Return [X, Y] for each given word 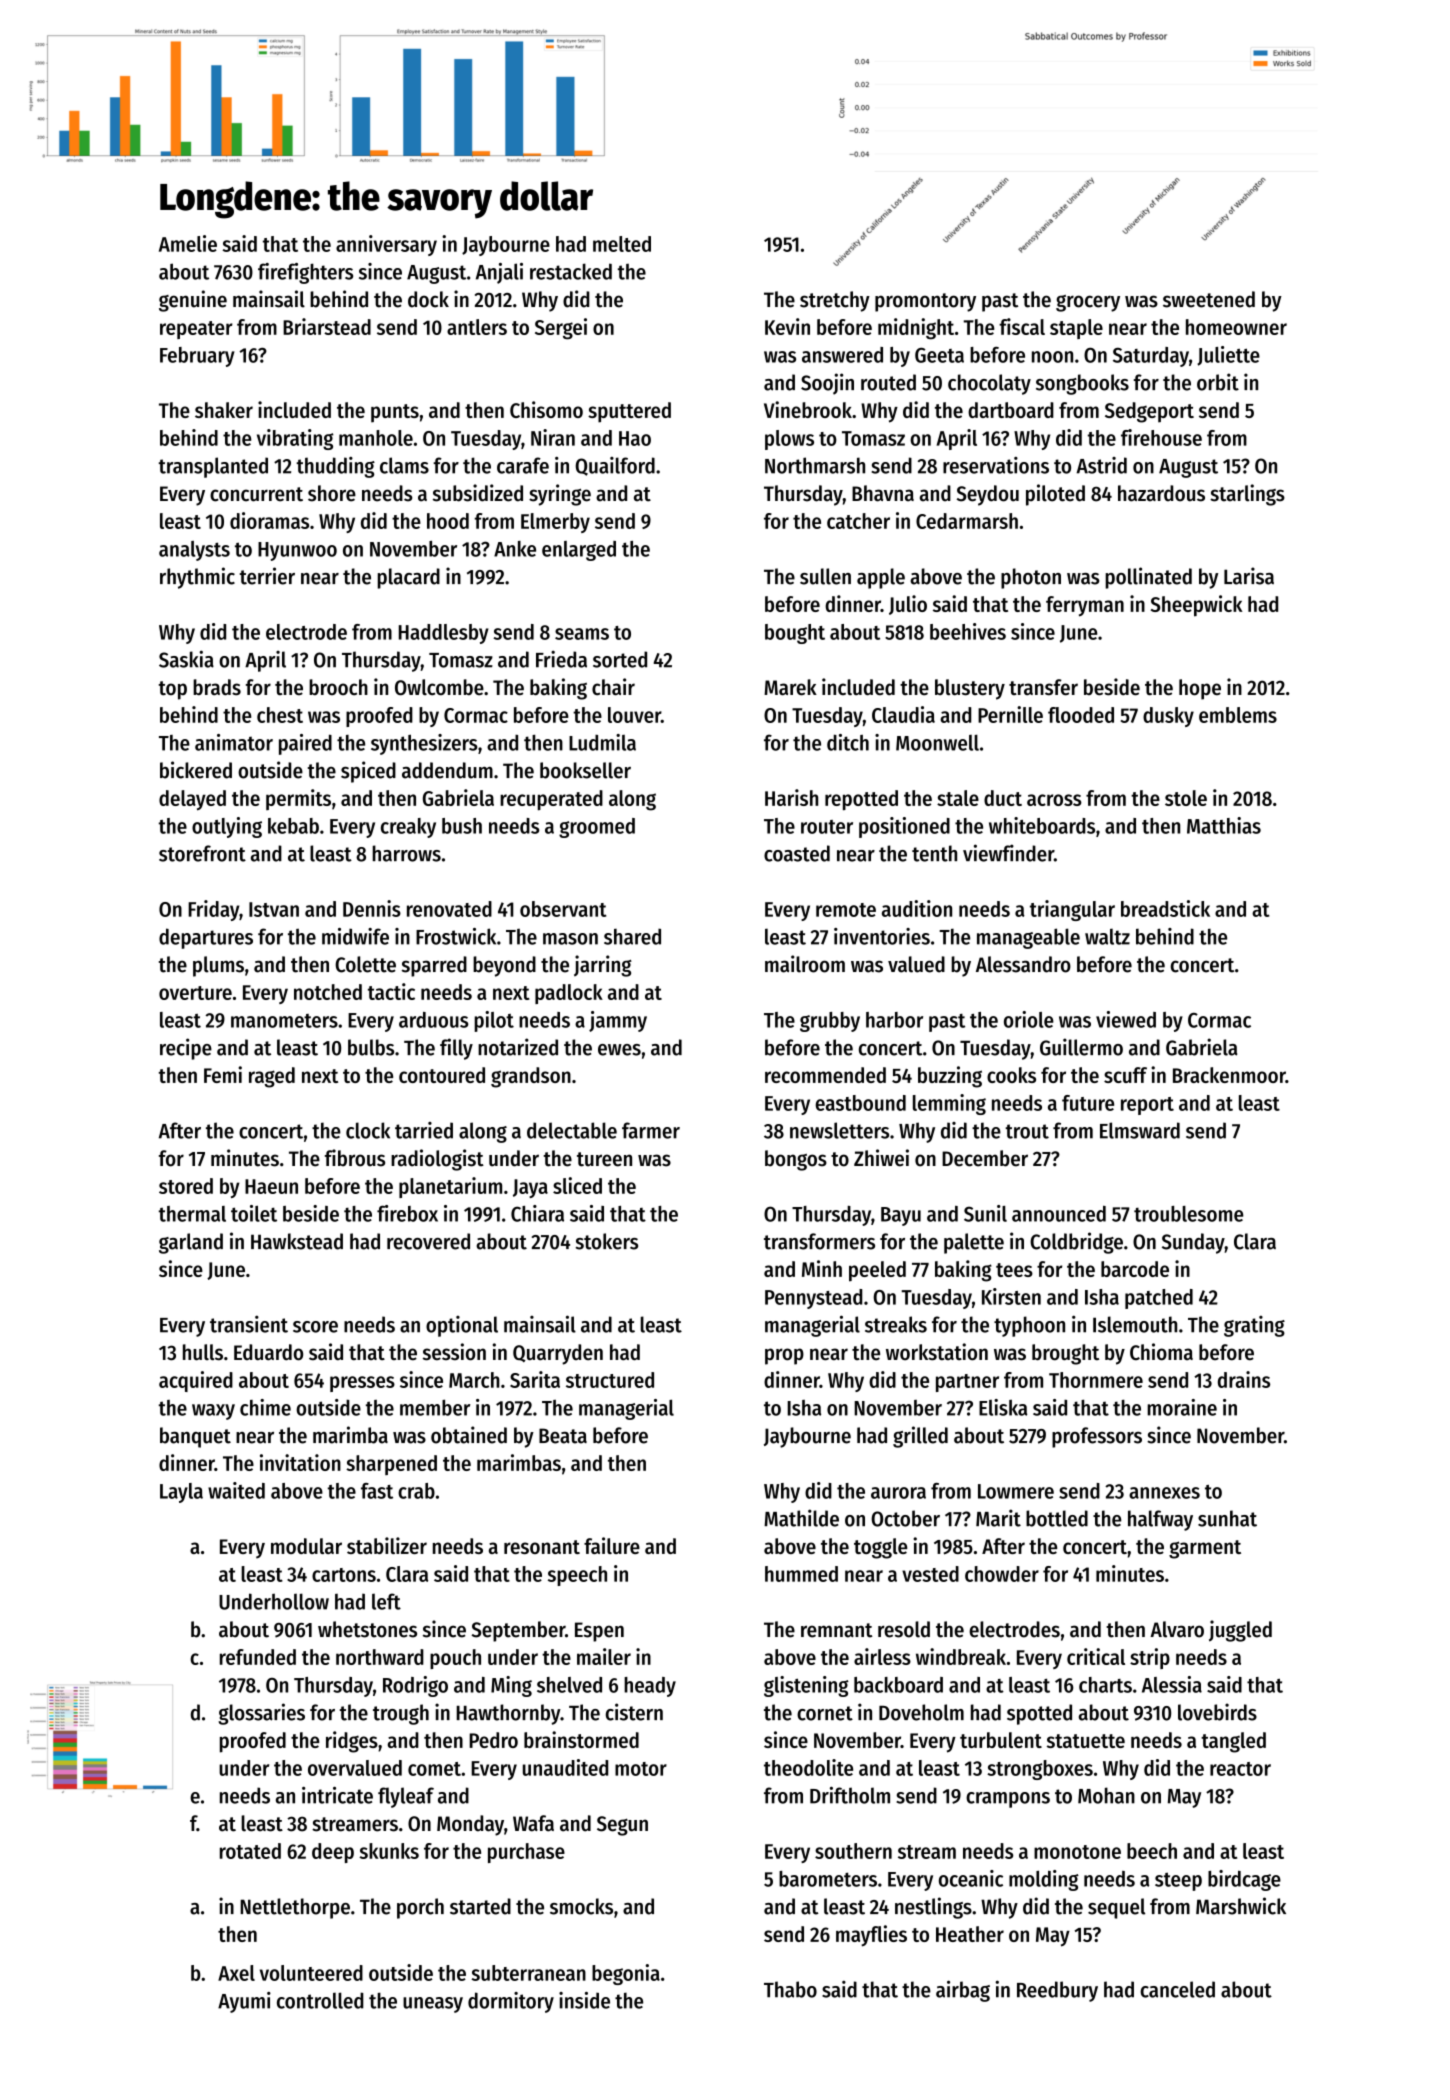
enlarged [579, 551]
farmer [651, 1130]
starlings [1247, 495]
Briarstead [327, 326]
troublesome [1189, 1214]
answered [842, 355]
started [480, 1906]
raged [272, 1077]
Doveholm [921, 1712]
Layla [181, 1493]
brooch [338, 687]
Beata [563, 1436]
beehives [968, 631]
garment [1205, 1549]
